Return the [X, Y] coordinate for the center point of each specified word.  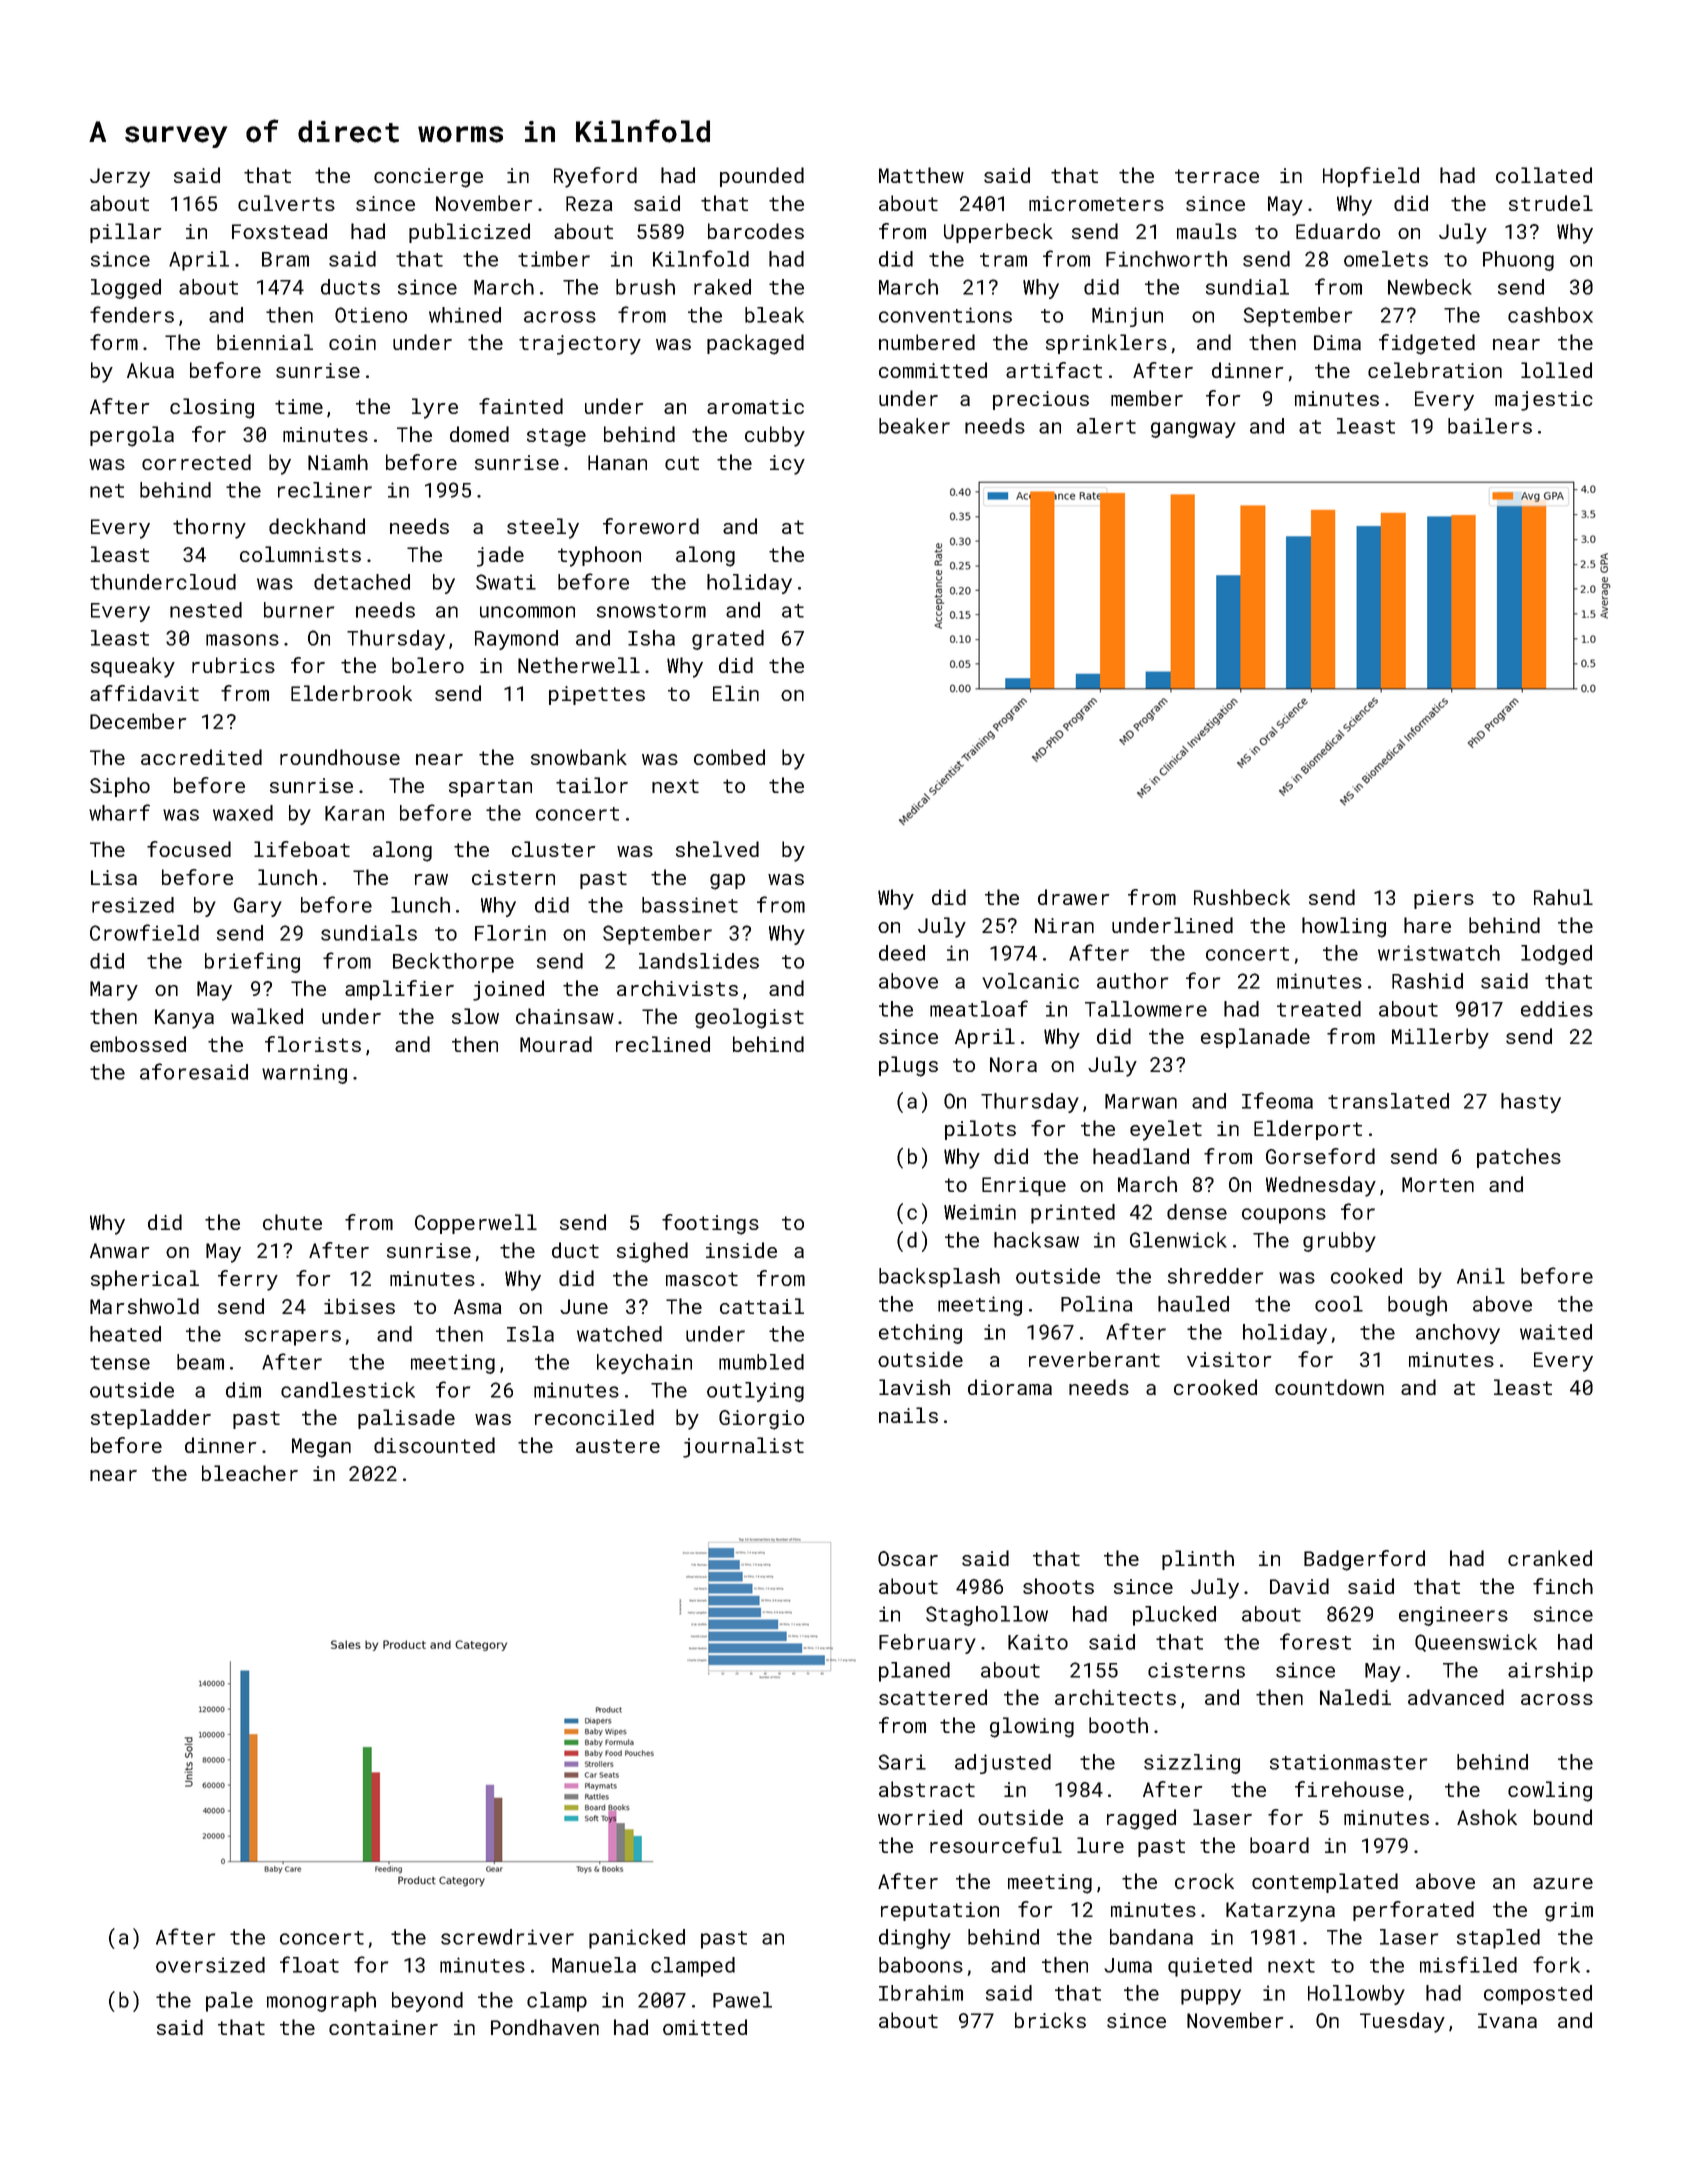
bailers [1490, 426]
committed [933, 370]
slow [475, 1016]
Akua [150, 370]
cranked [1550, 1558]
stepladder [151, 1419]
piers [1444, 899]
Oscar [908, 1558]
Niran [1064, 925]
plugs [908, 1066]
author [1132, 981]
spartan [490, 788]
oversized [210, 1965]
